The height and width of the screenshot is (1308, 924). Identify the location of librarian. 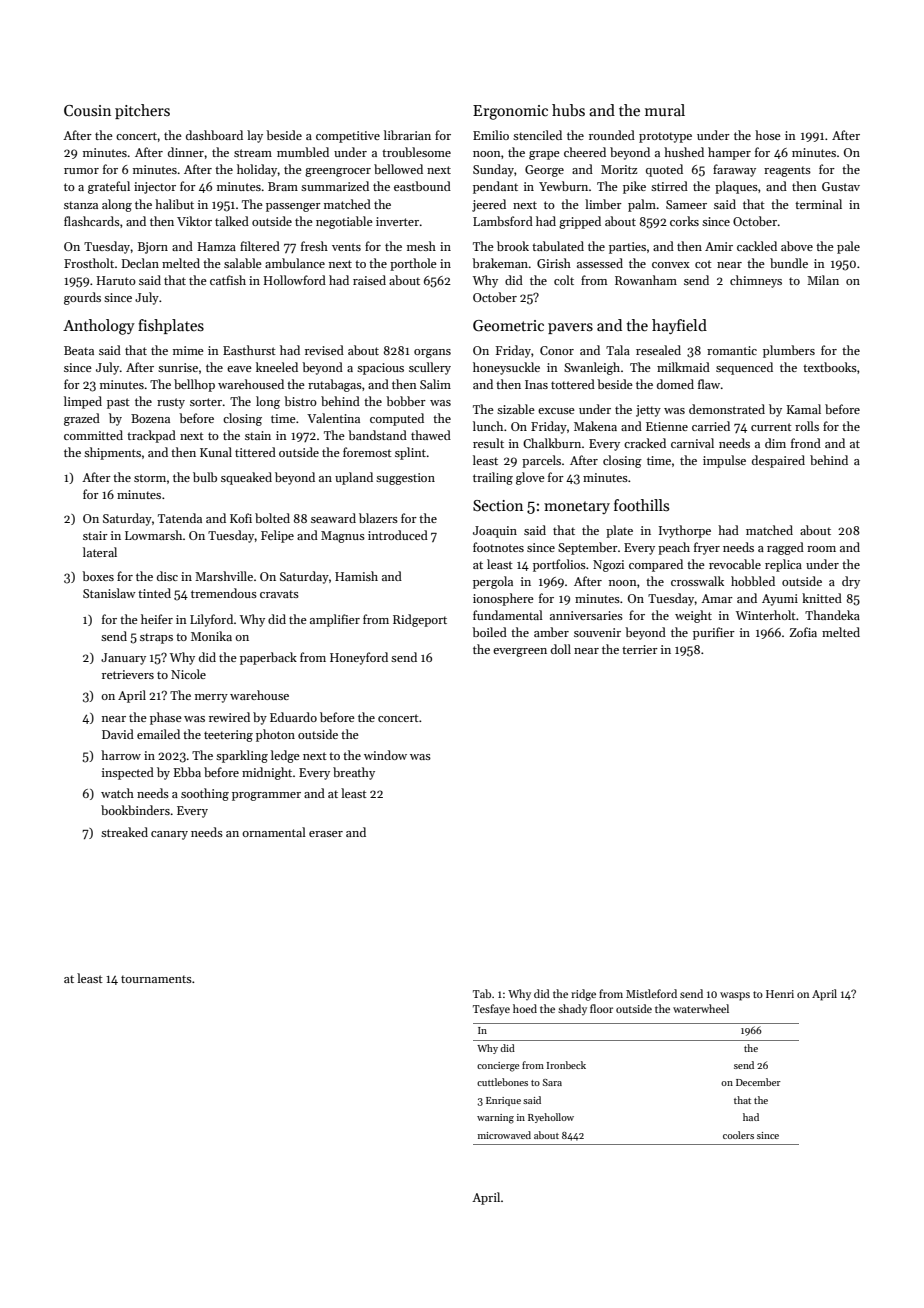
(407, 135).
